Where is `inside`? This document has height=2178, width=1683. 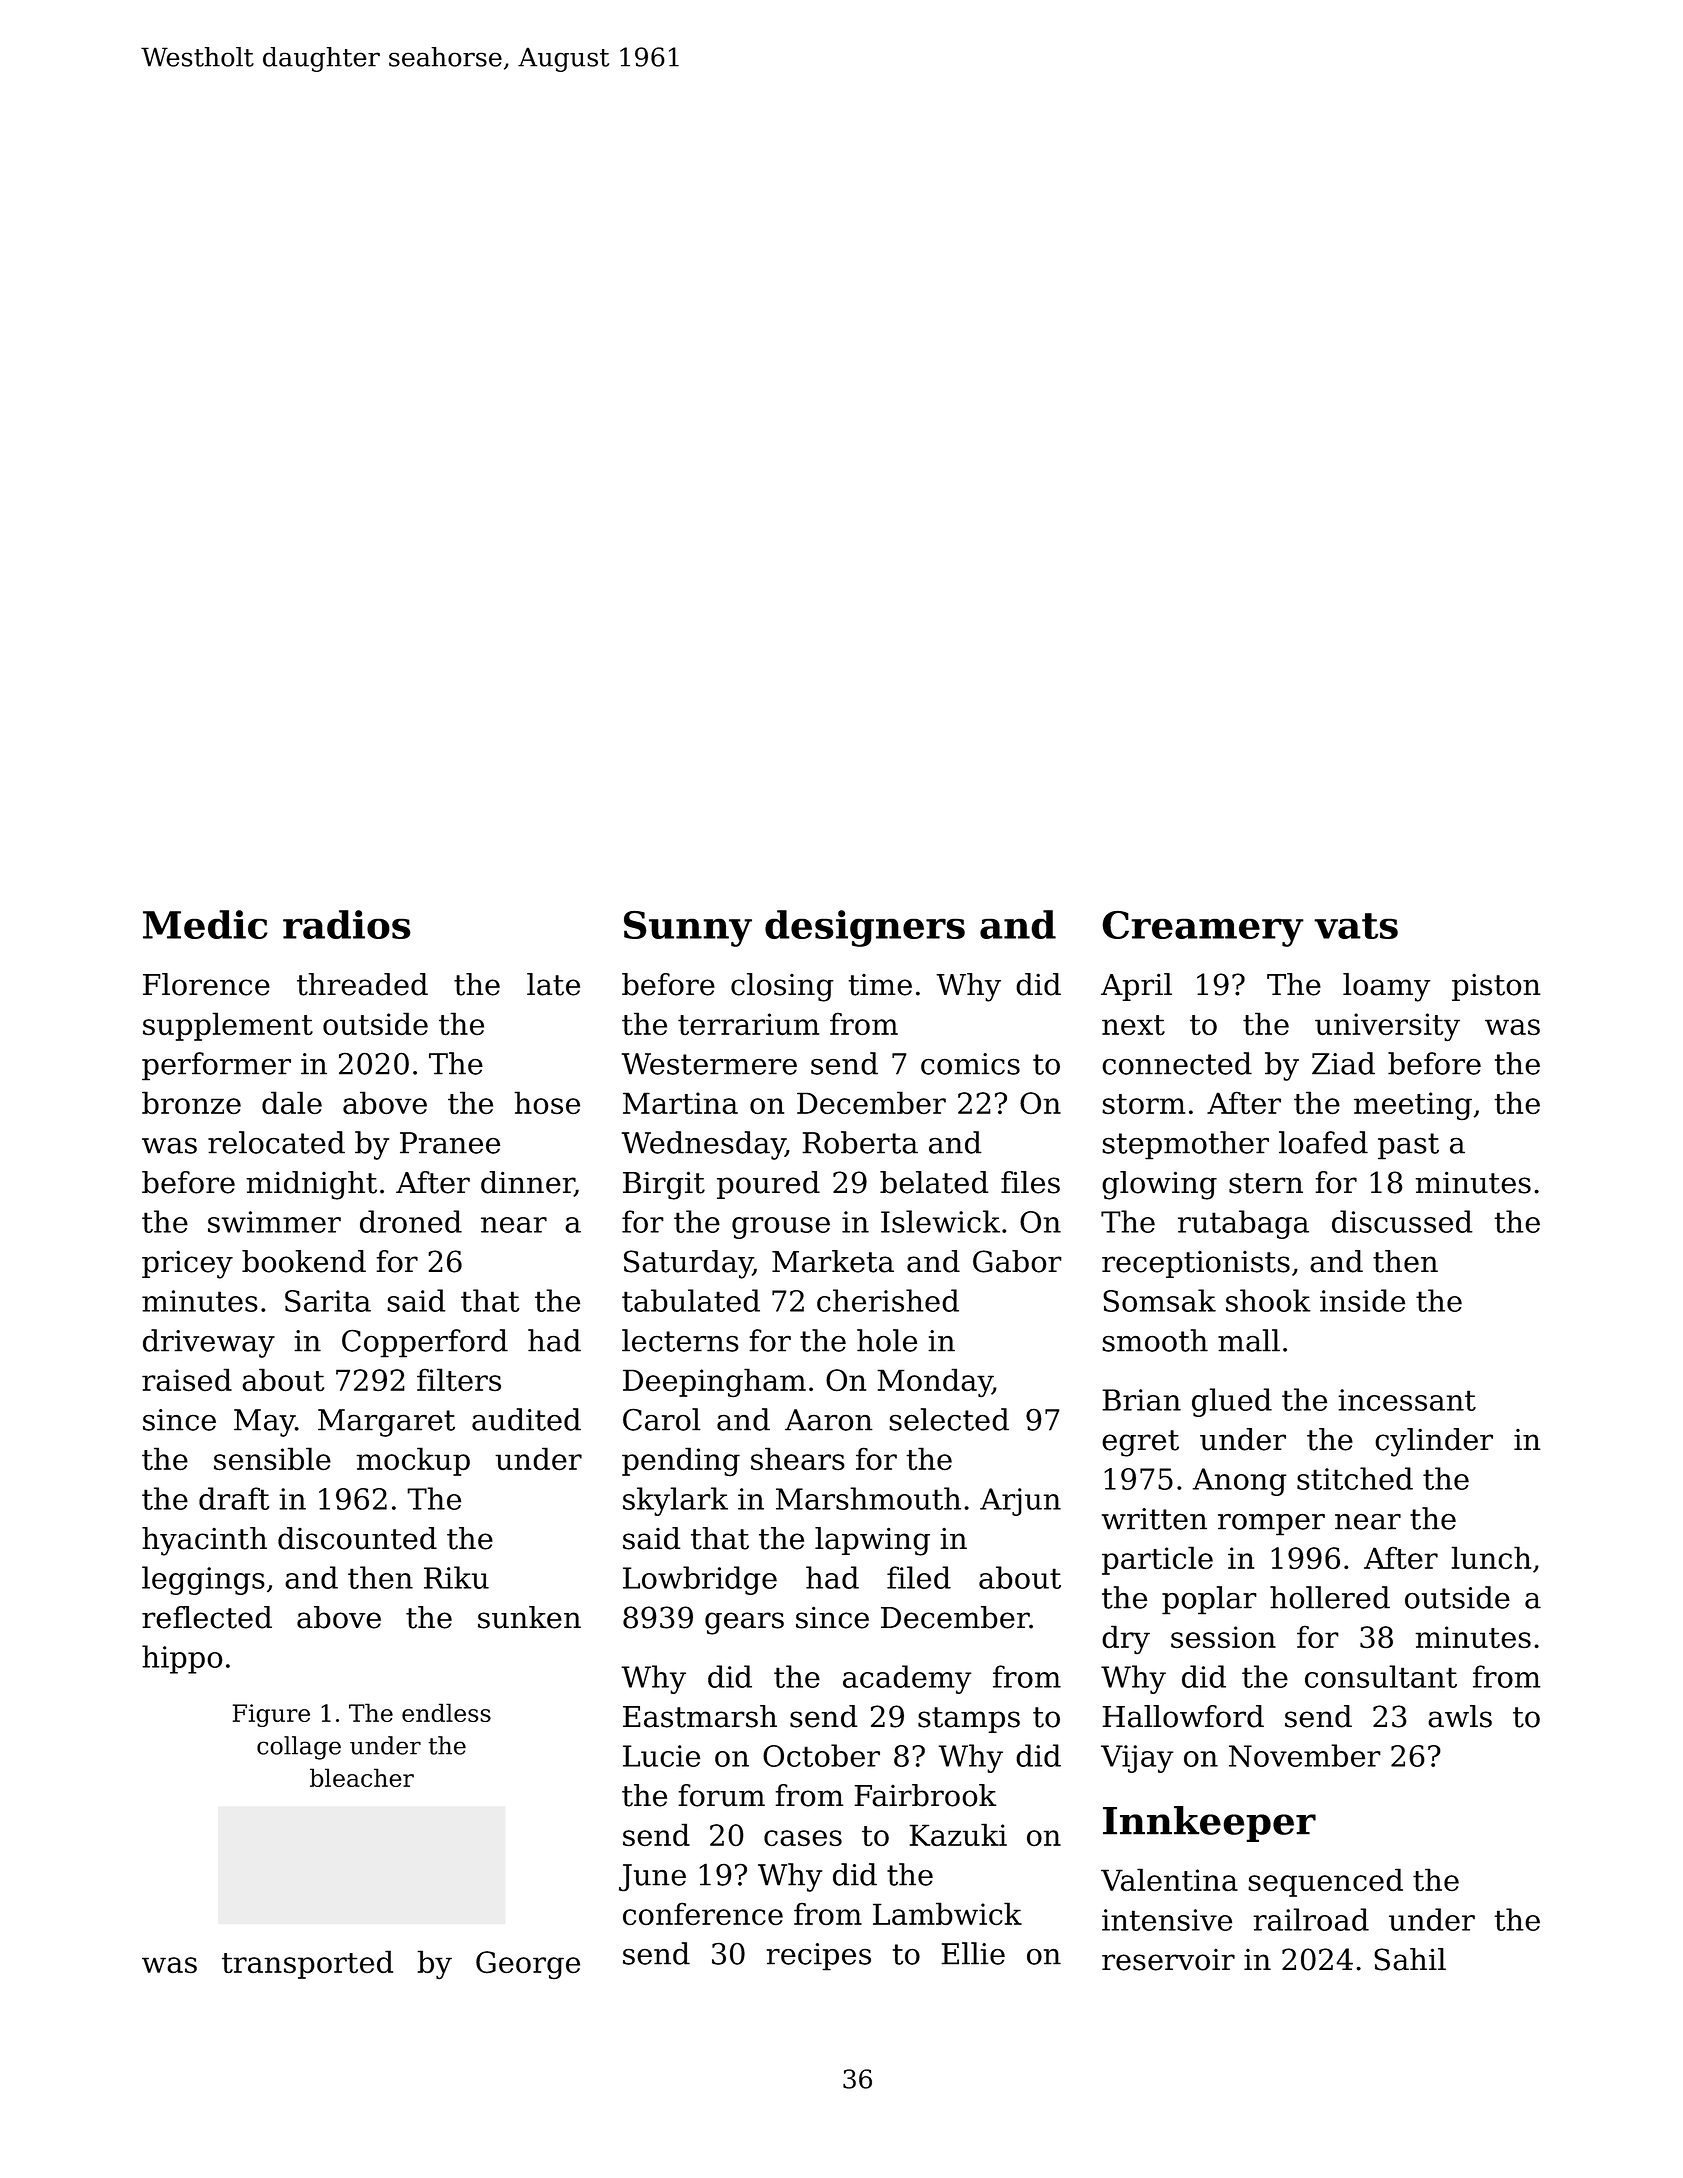 inside is located at coordinates (1362, 1300).
